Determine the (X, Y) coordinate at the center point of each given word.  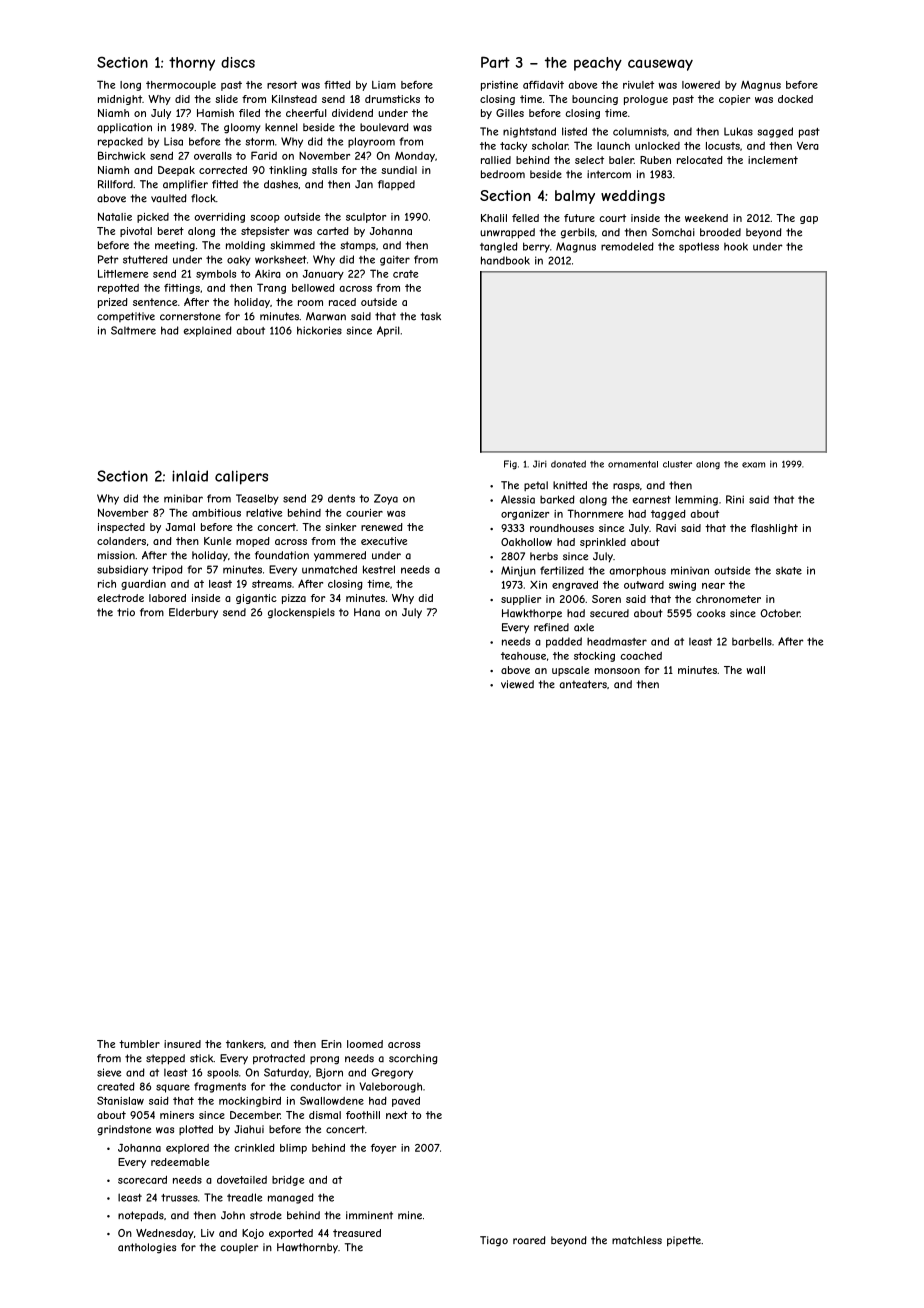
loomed (365, 1044)
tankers (245, 1044)
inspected (121, 528)
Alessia (518, 499)
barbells (752, 641)
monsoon (617, 671)
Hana (367, 612)
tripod (167, 570)
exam (753, 465)
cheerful (306, 113)
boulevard (384, 127)
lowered (701, 85)
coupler (240, 1248)
